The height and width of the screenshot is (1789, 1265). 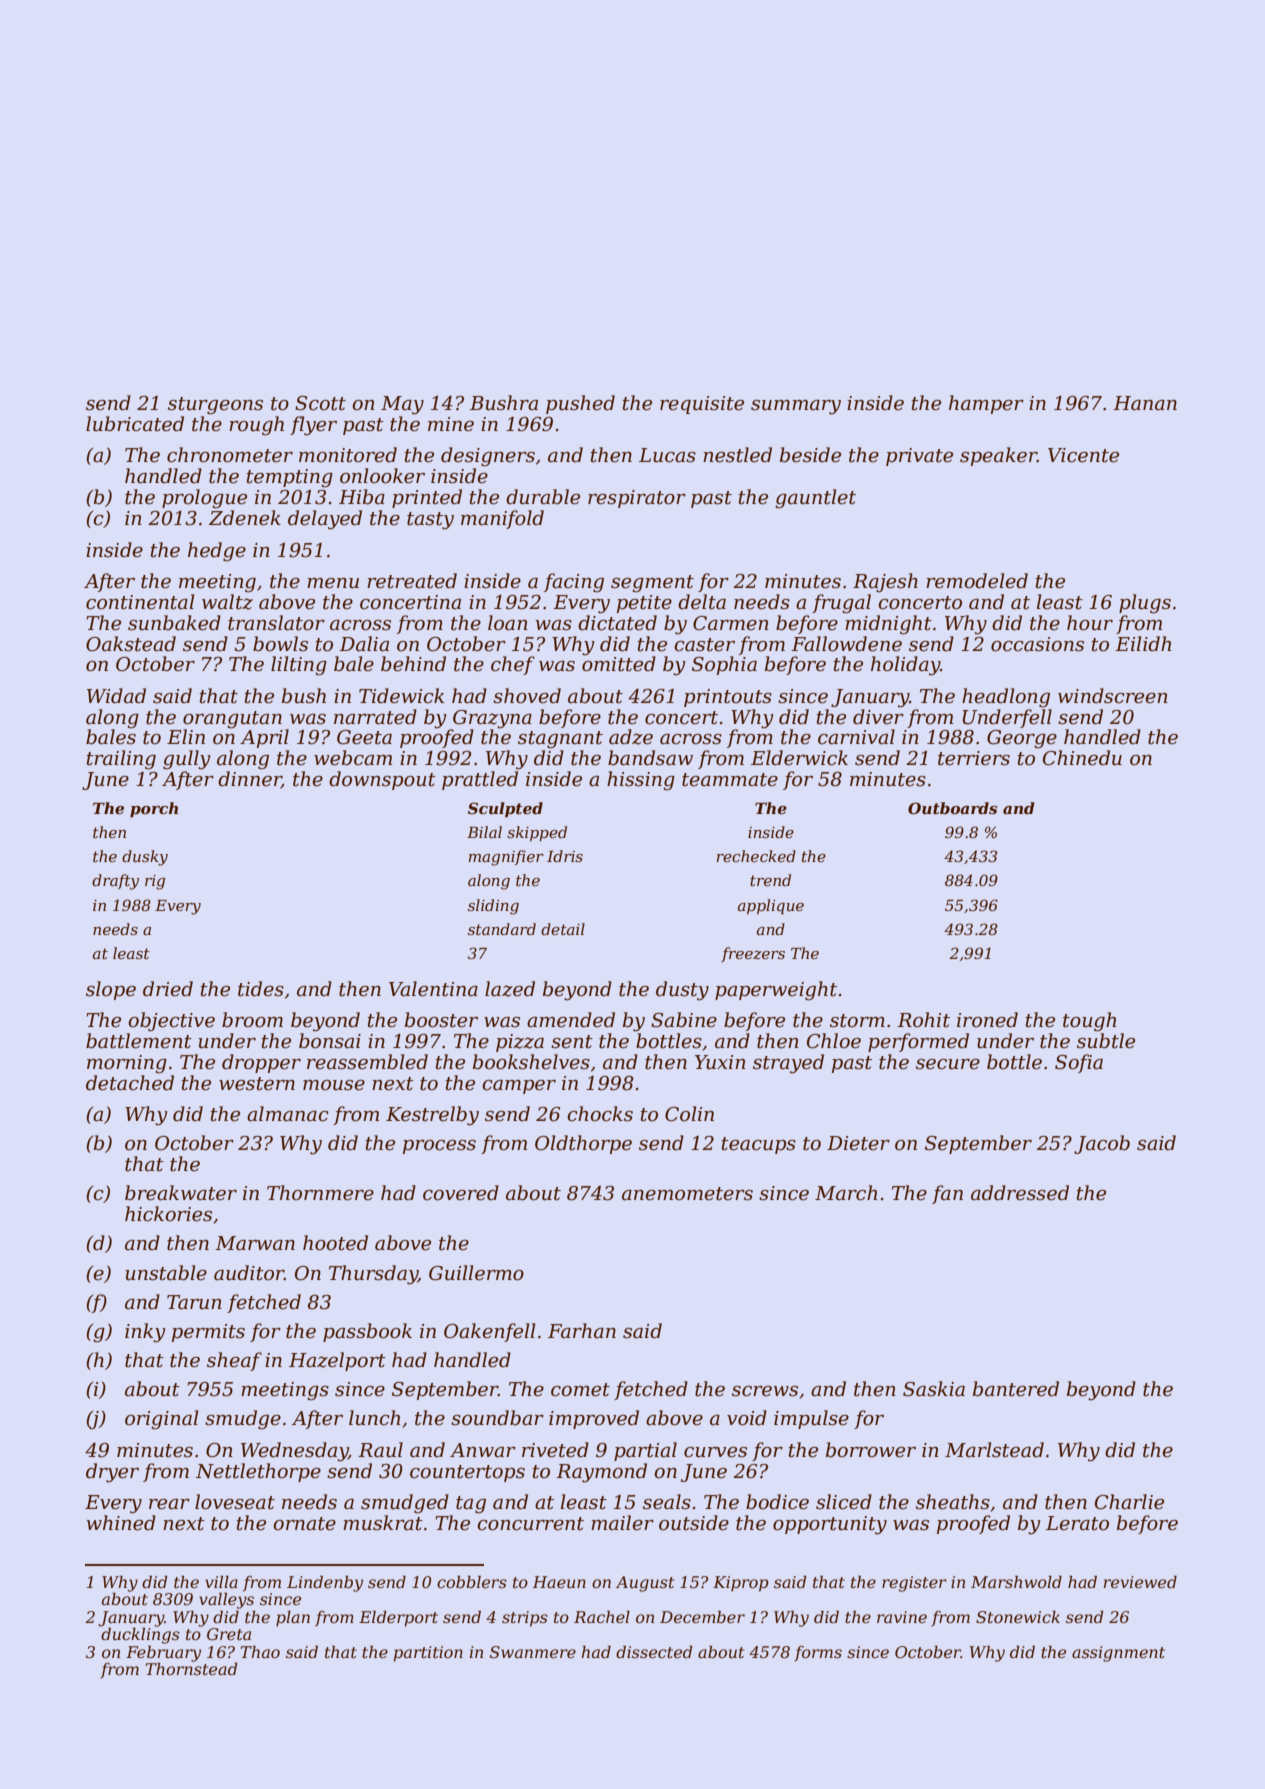 What do you see at coordinates (131, 644) in the screenshot?
I see `Oakstead` at bounding box center [131, 644].
